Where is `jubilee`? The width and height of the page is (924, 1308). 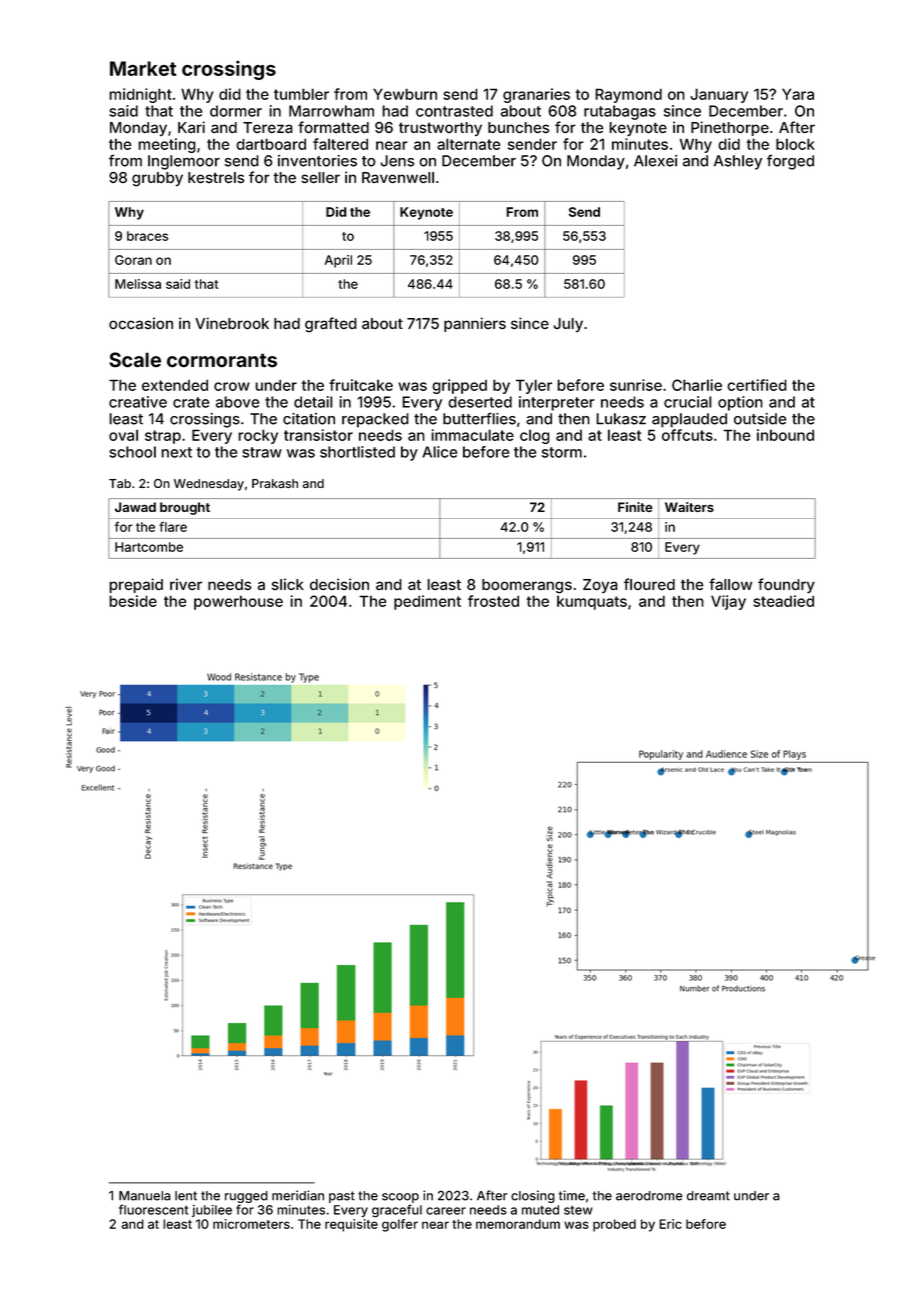 jubilee is located at coordinates (212, 1211).
